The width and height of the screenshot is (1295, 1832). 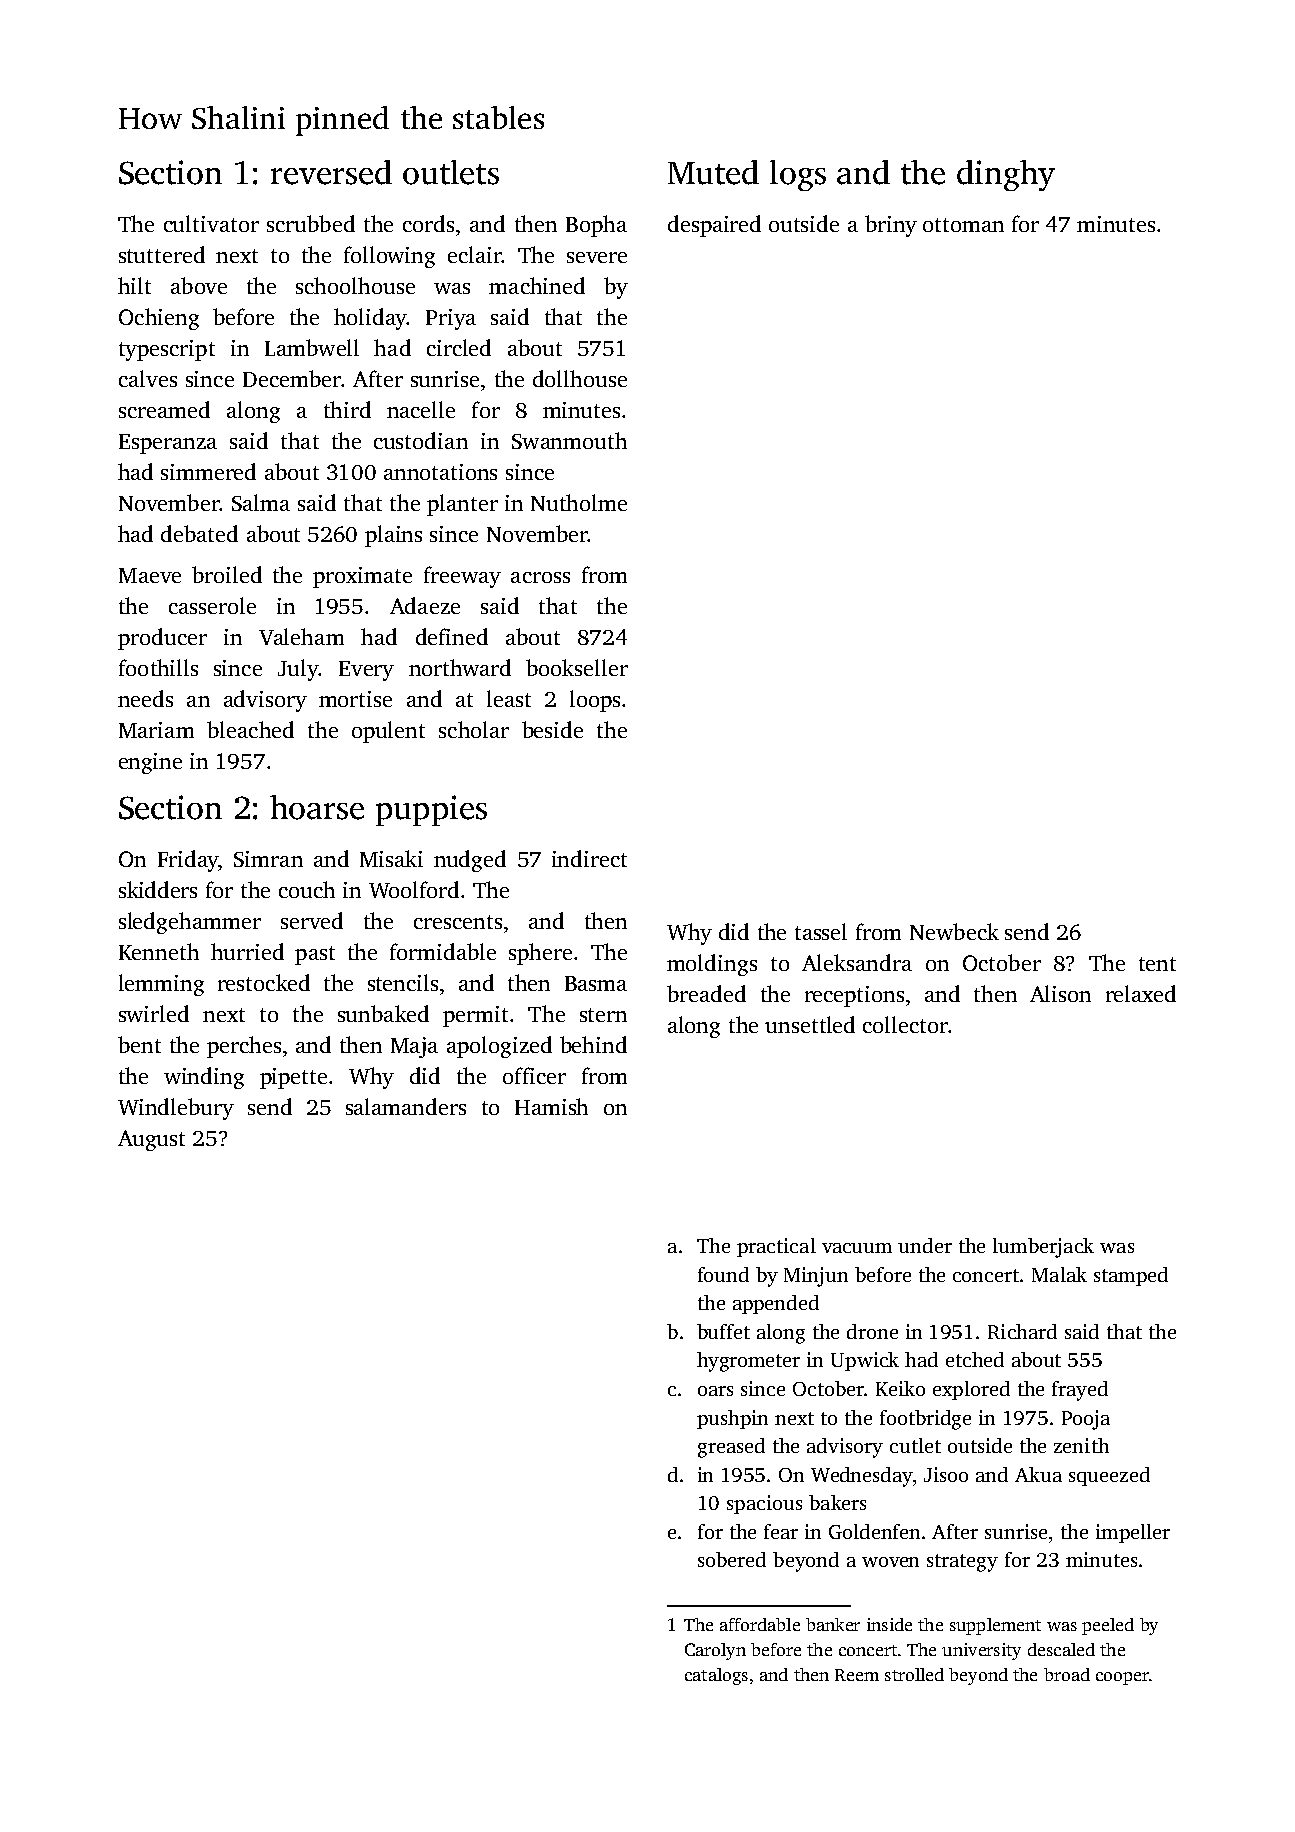 I want to click on stamped, so click(x=1131, y=1276).
